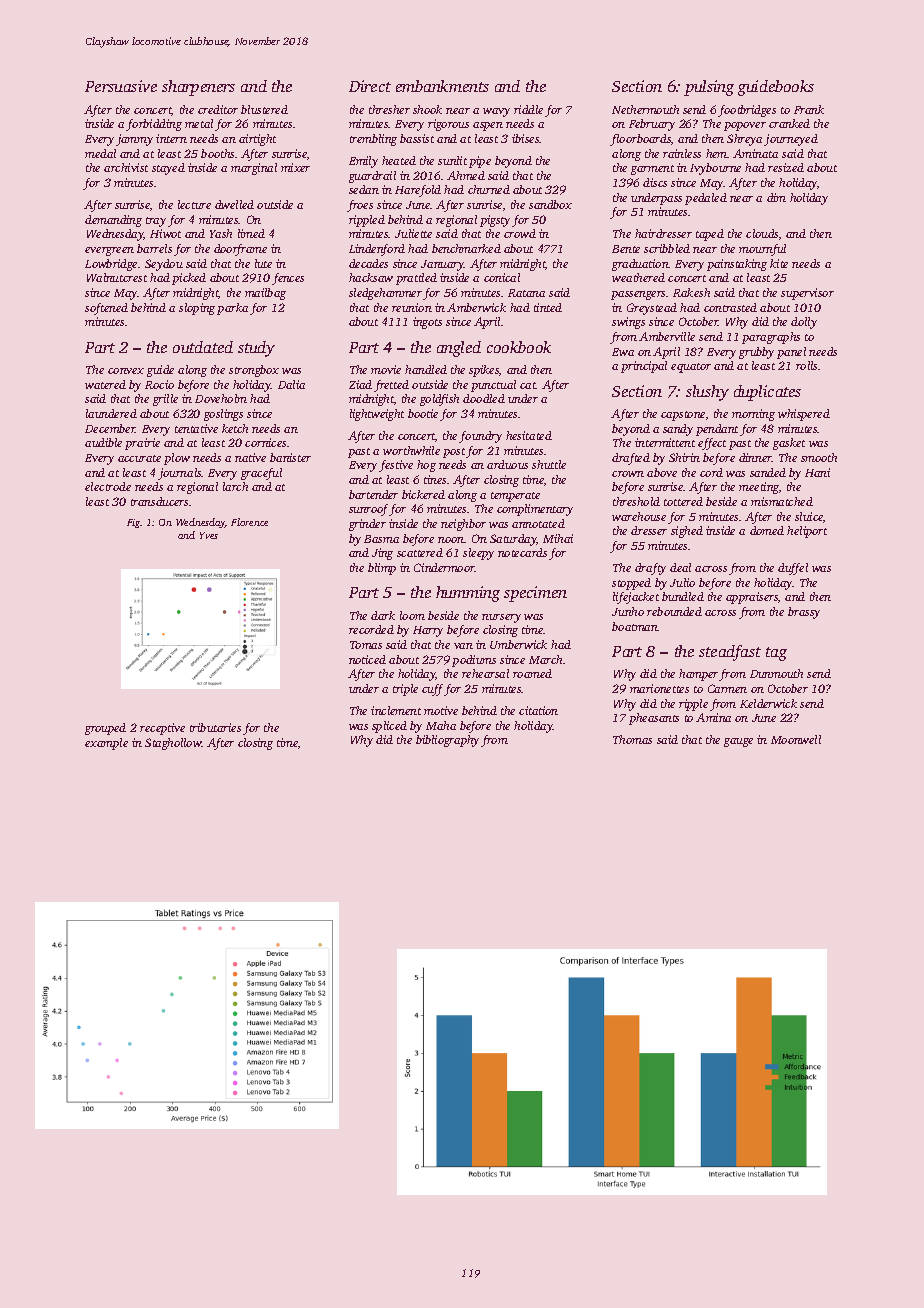  I want to click on study, so click(256, 349).
